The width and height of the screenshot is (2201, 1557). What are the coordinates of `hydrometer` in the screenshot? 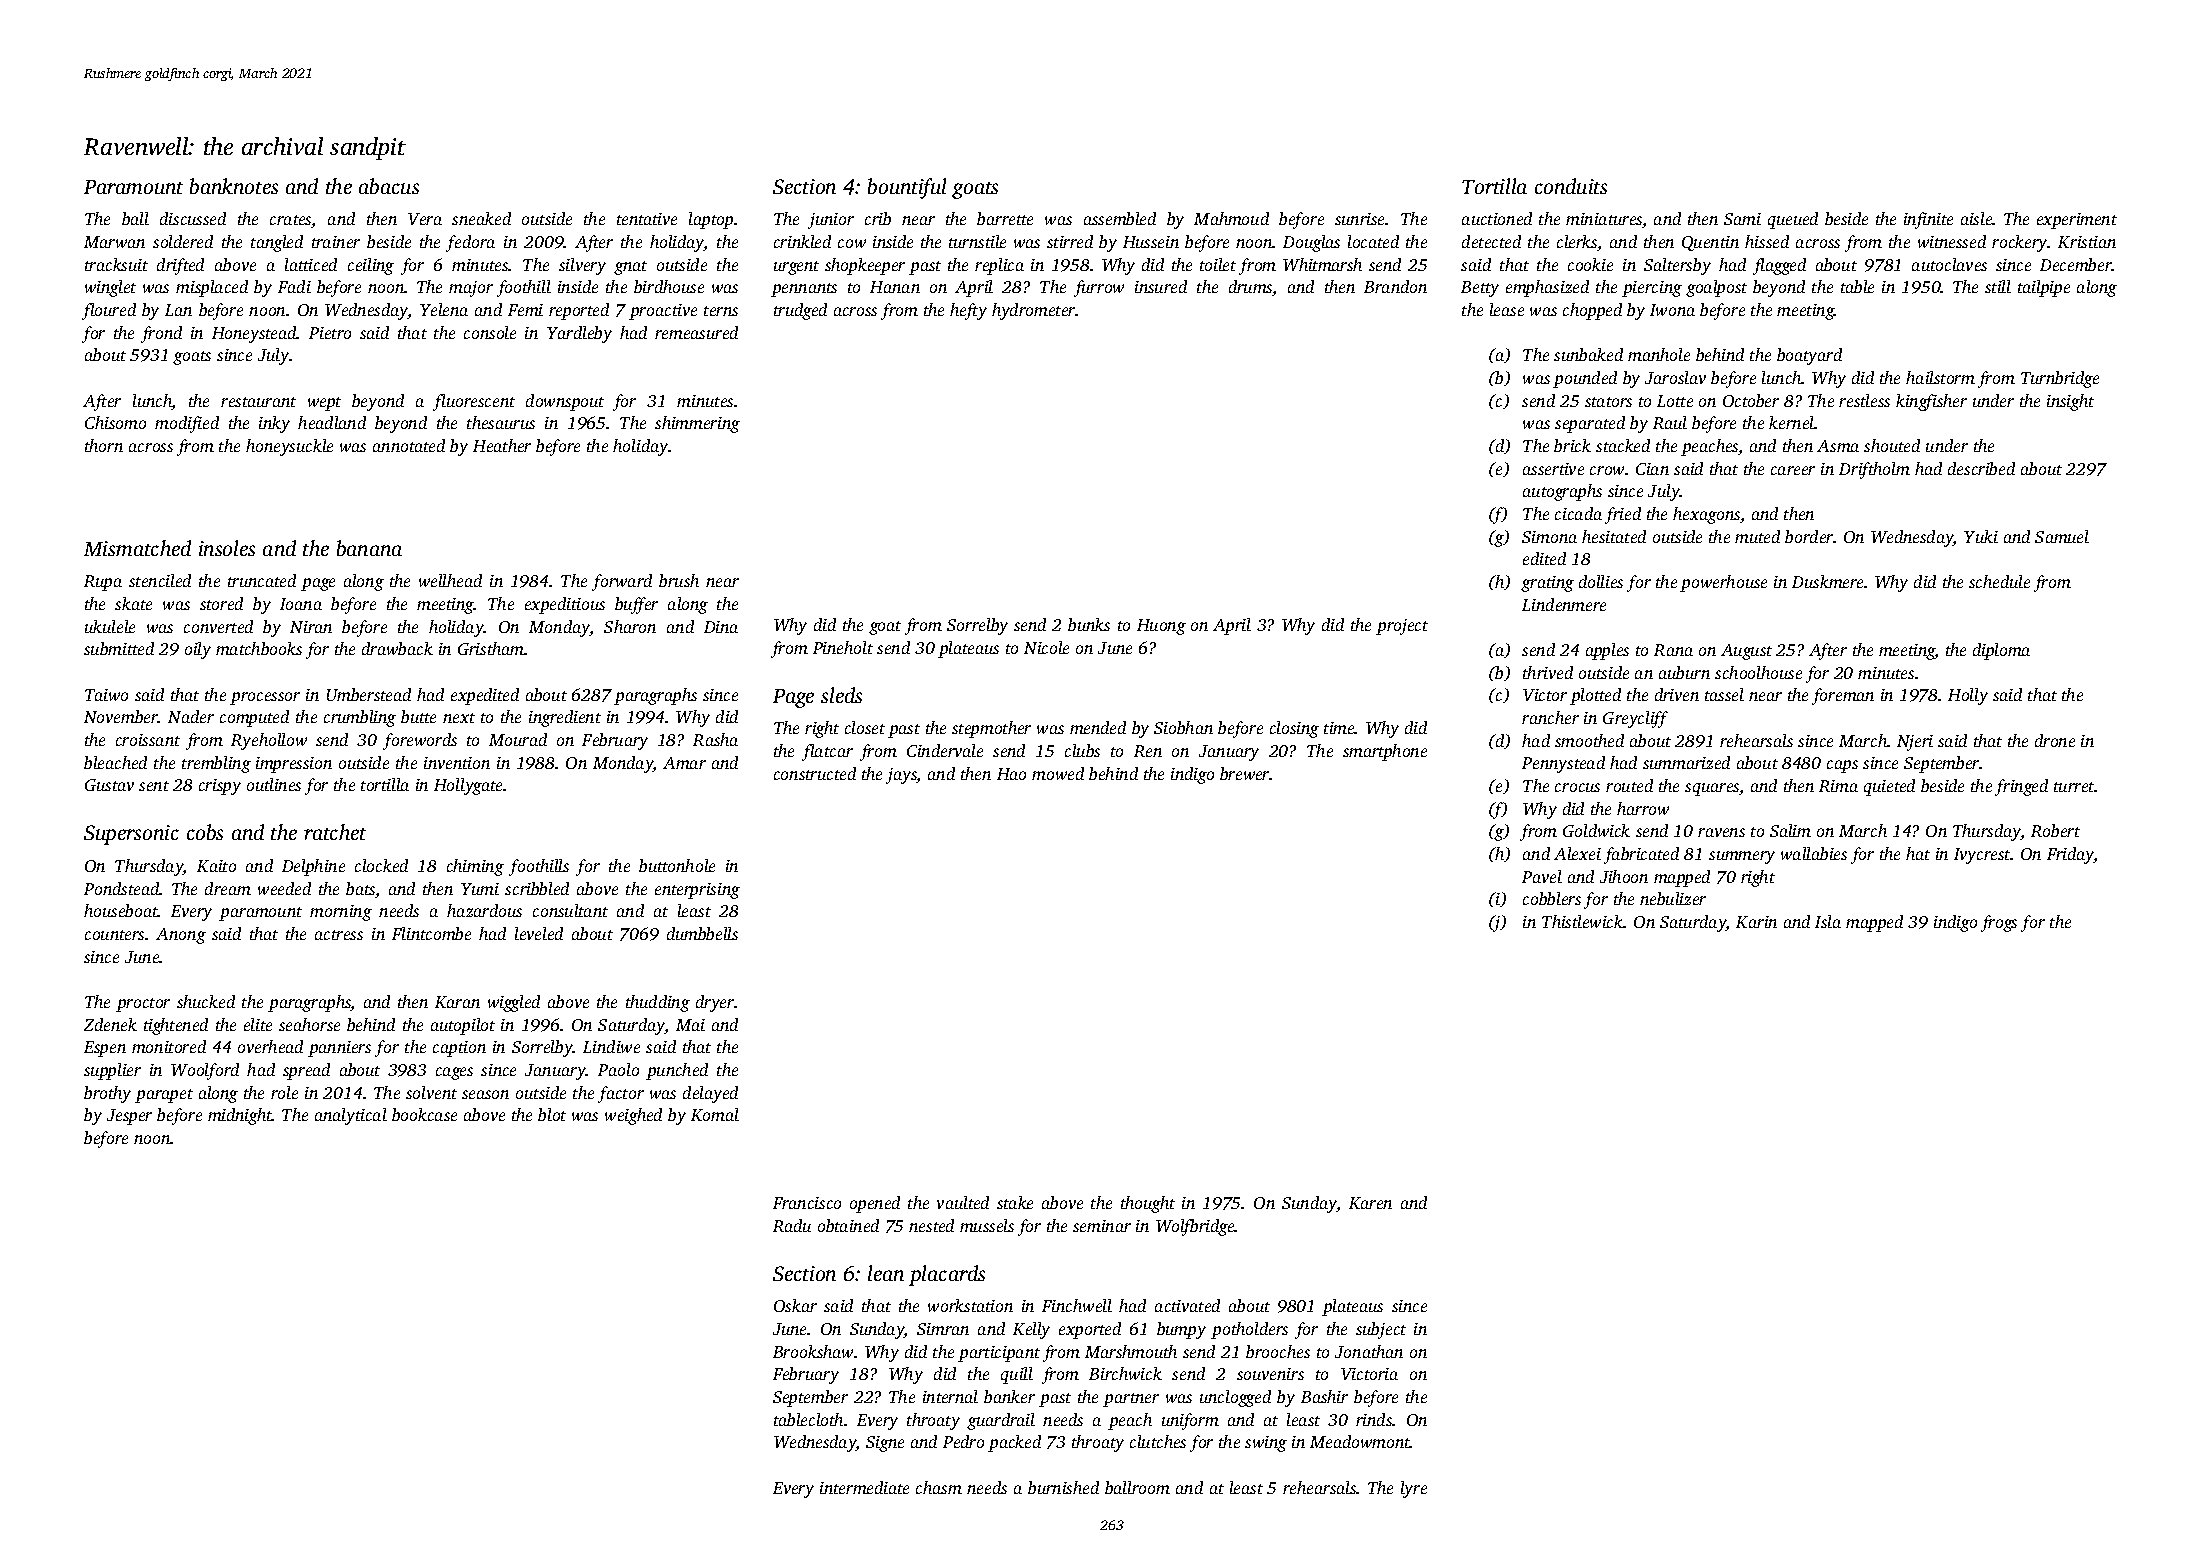 It's located at (1034, 311).
